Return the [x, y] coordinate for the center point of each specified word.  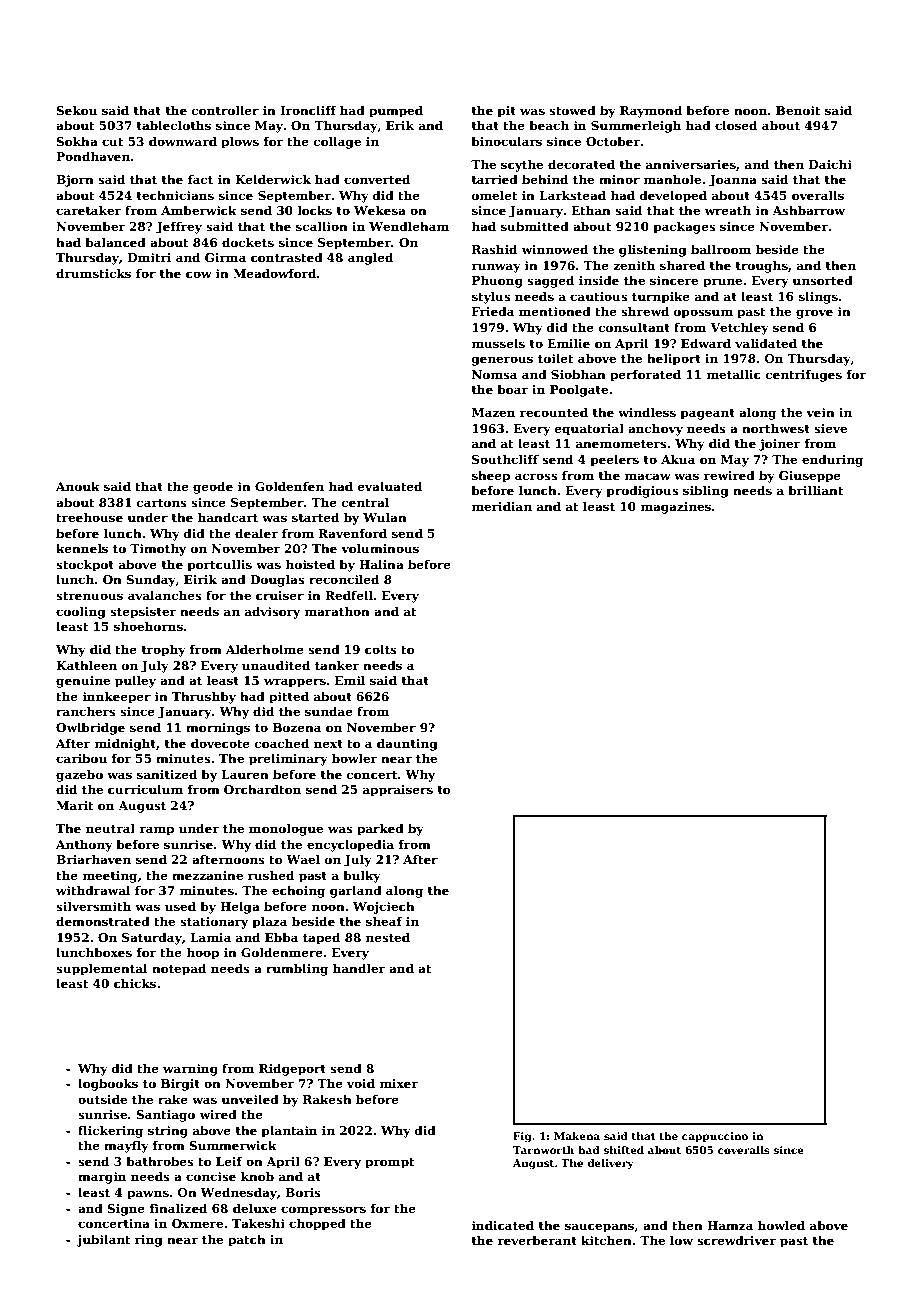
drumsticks [93, 273]
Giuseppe [810, 477]
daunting [407, 744]
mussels [498, 343]
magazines [675, 508]
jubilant [104, 1240]
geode [213, 487]
